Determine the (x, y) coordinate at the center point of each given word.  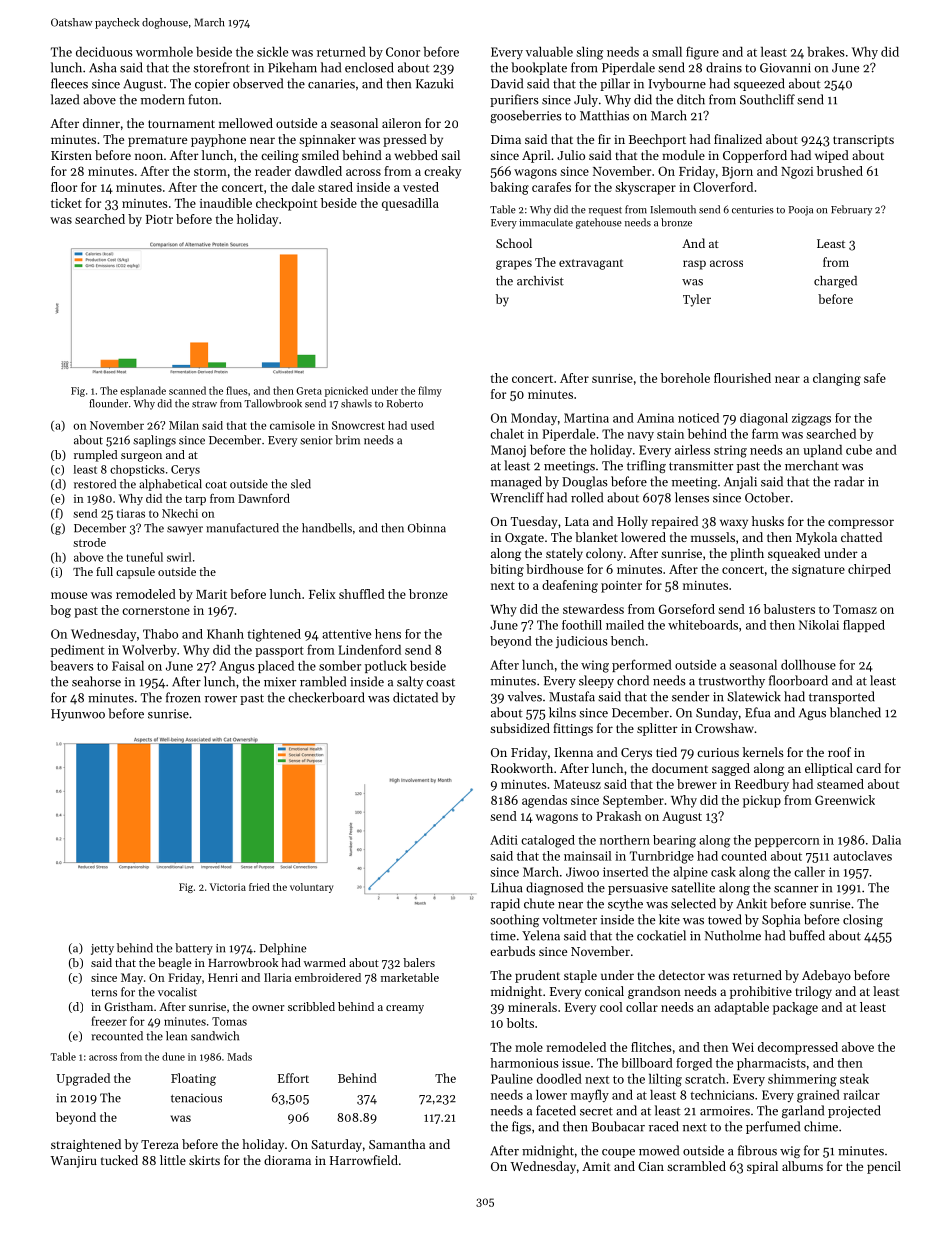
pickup (762, 801)
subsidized (520, 728)
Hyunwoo (78, 715)
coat (216, 485)
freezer (109, 1021)
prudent (537, 976)
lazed (65, 99)
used (422, 425)
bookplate (539, 68)
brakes (826, 52)
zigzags (811, 419)
